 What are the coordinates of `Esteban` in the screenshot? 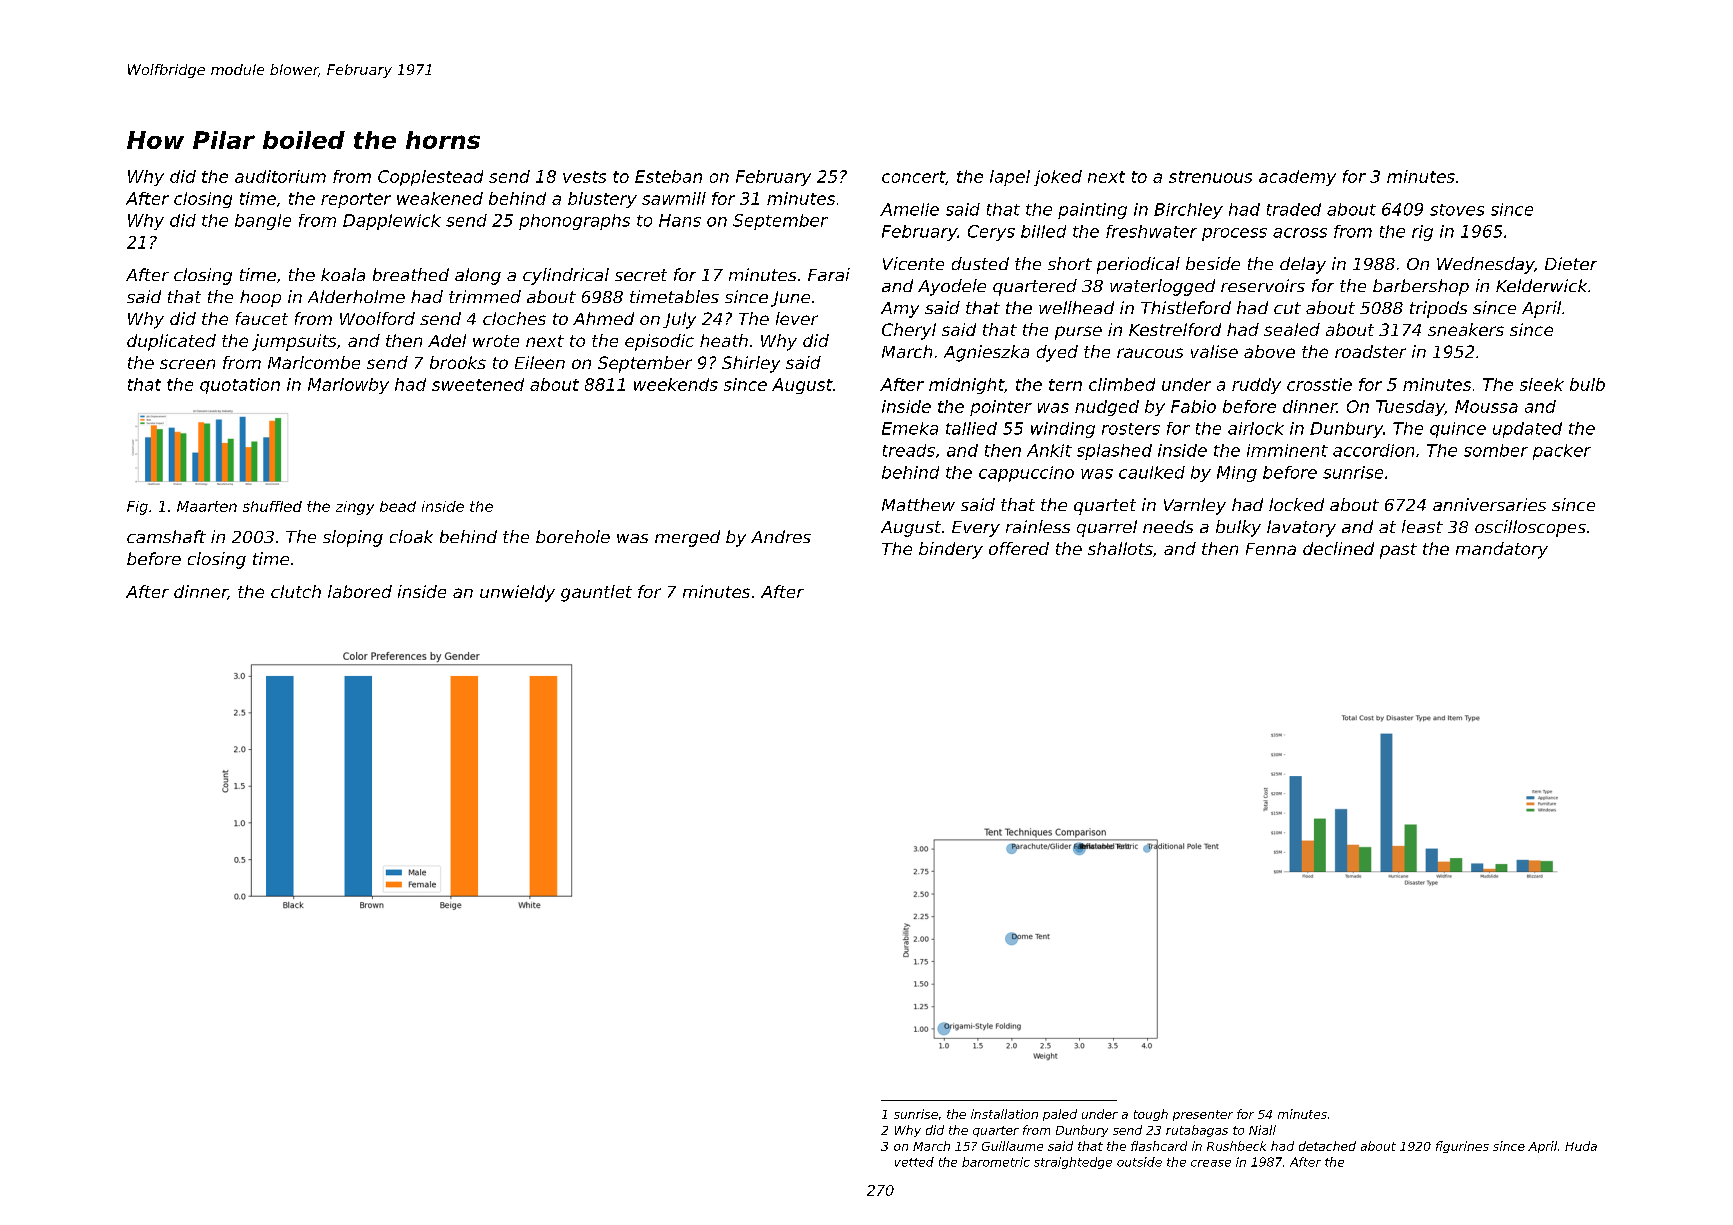 It's located at (668, 176).
